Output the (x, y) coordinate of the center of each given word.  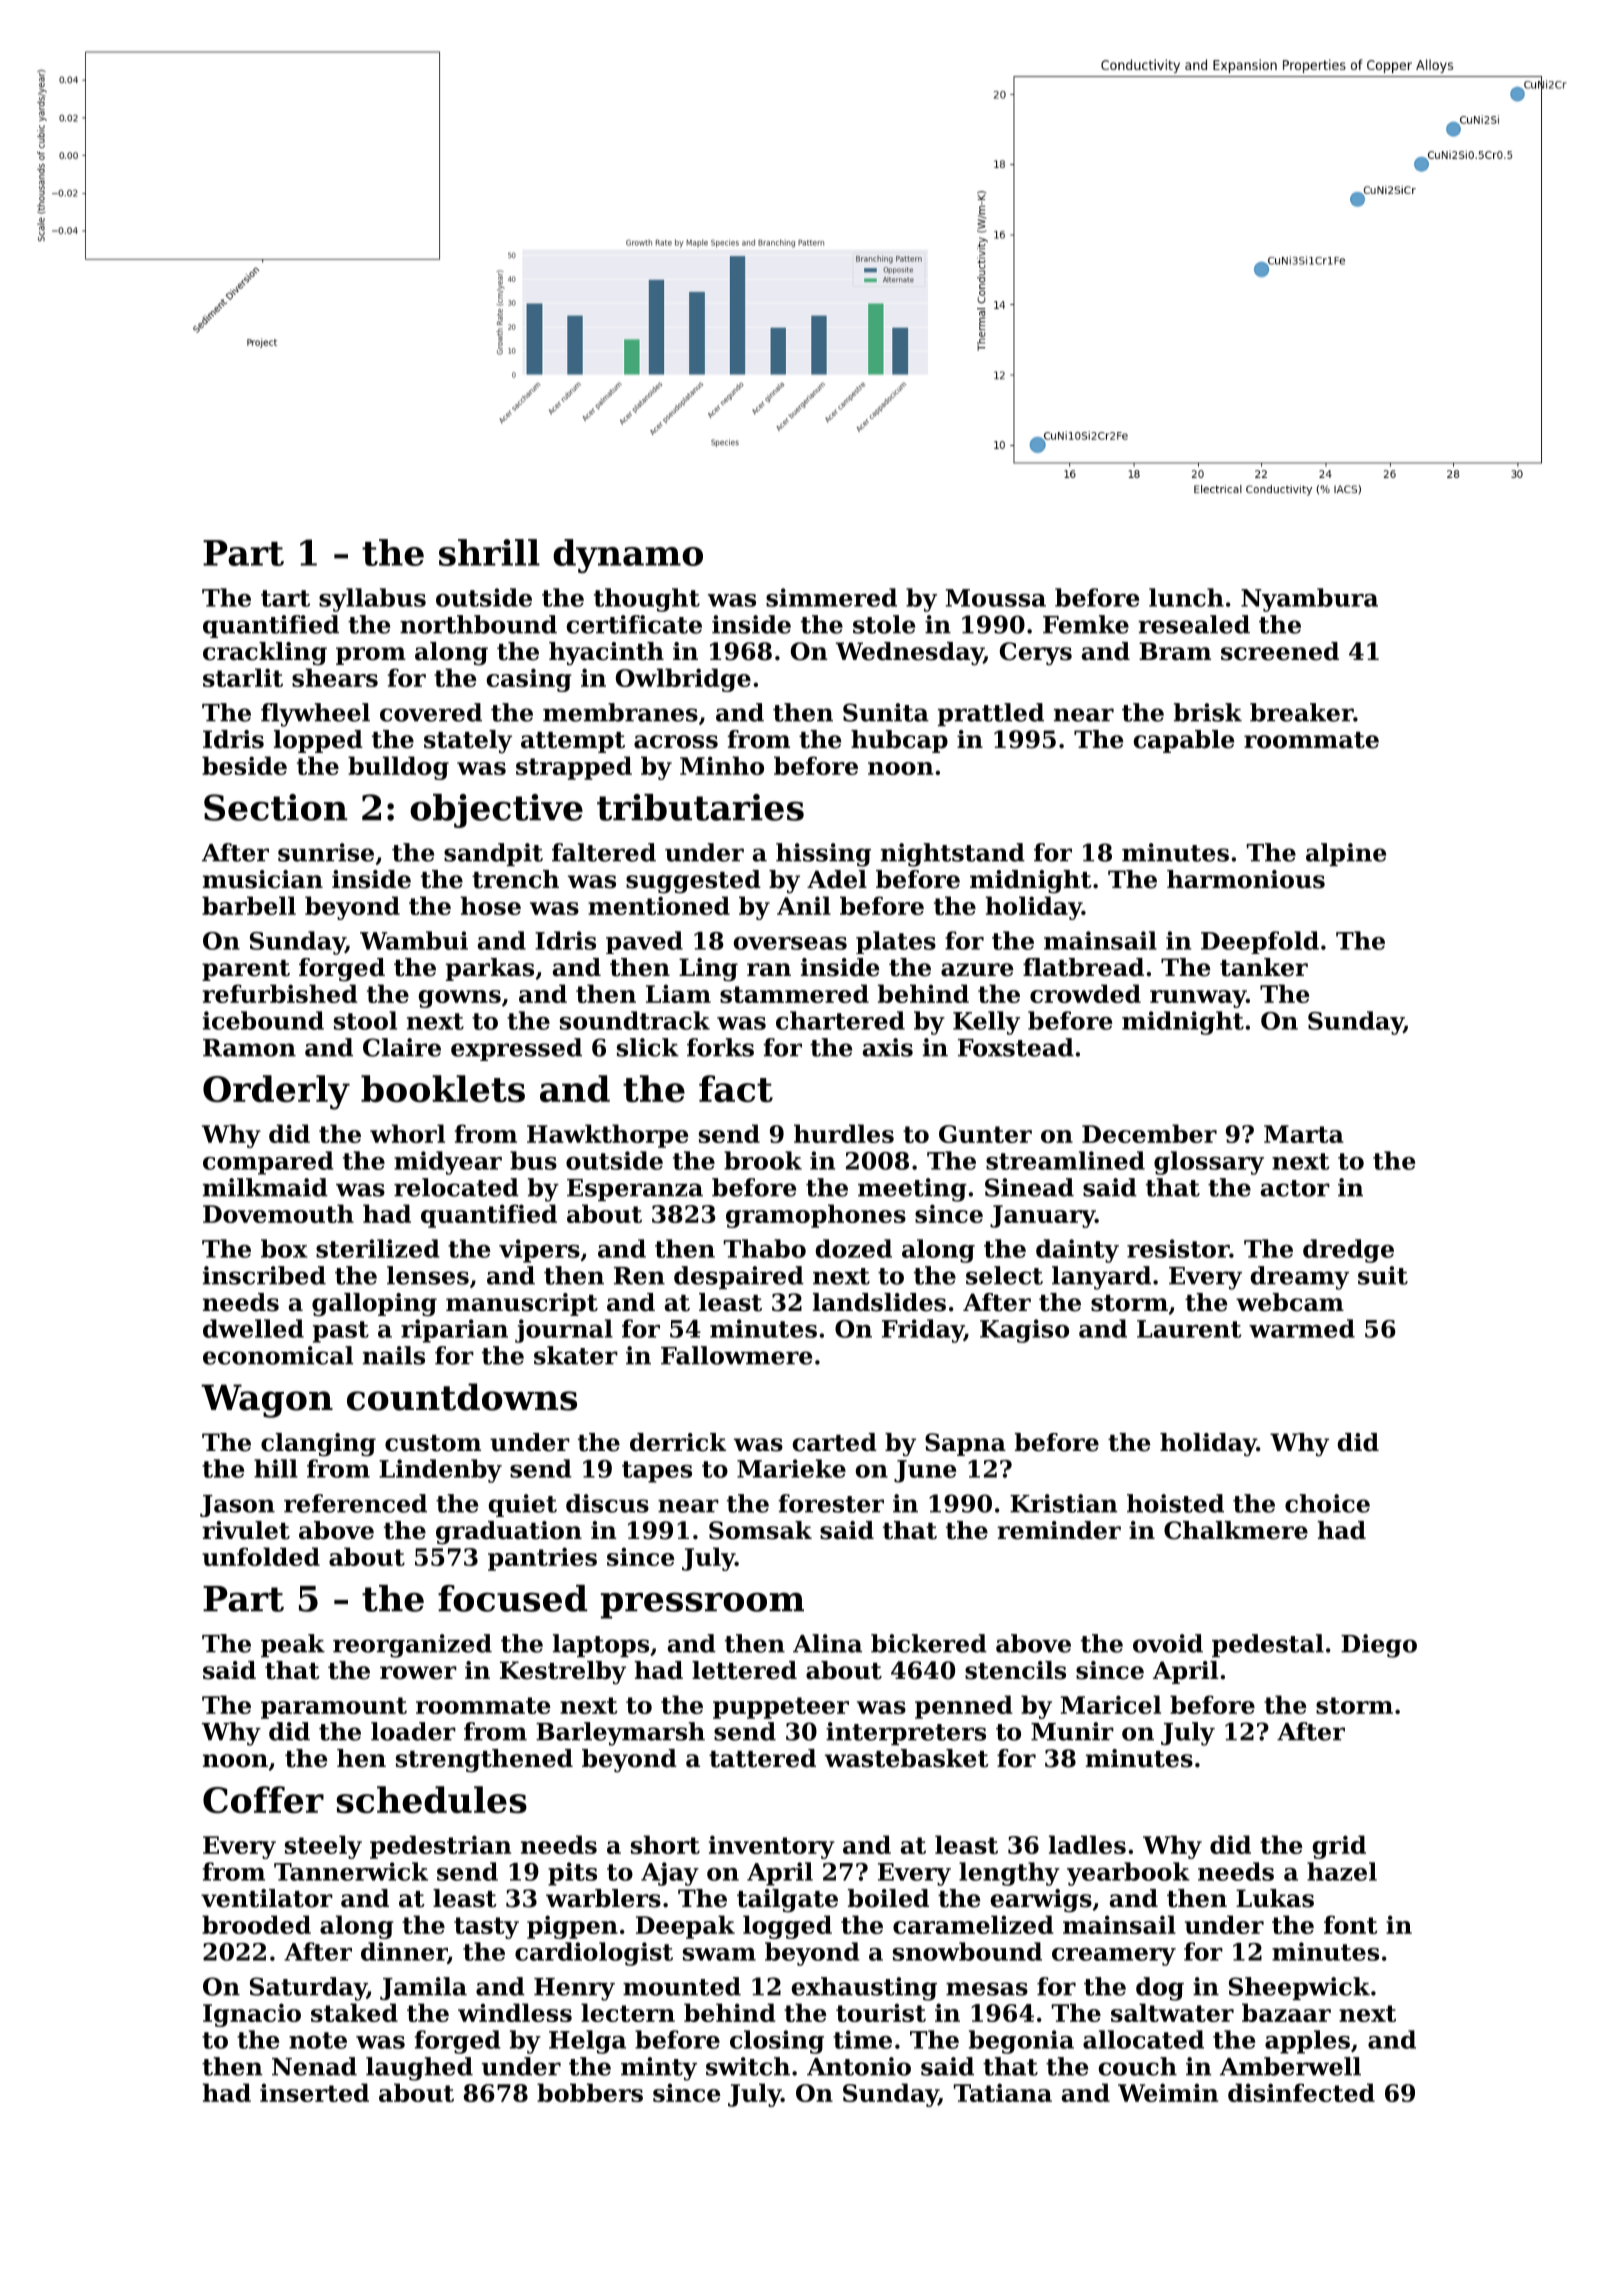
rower (418, 1673)
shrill (489, 552)
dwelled (253, 1328)
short (665, 1844)
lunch (1186, 597)
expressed (516, 1049)
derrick (678, 1442)
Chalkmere (1236, 1530)
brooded (256, 1924)
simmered (831, 597)
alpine (1346, 854)
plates (896, 942)
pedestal (1268, 1645)
